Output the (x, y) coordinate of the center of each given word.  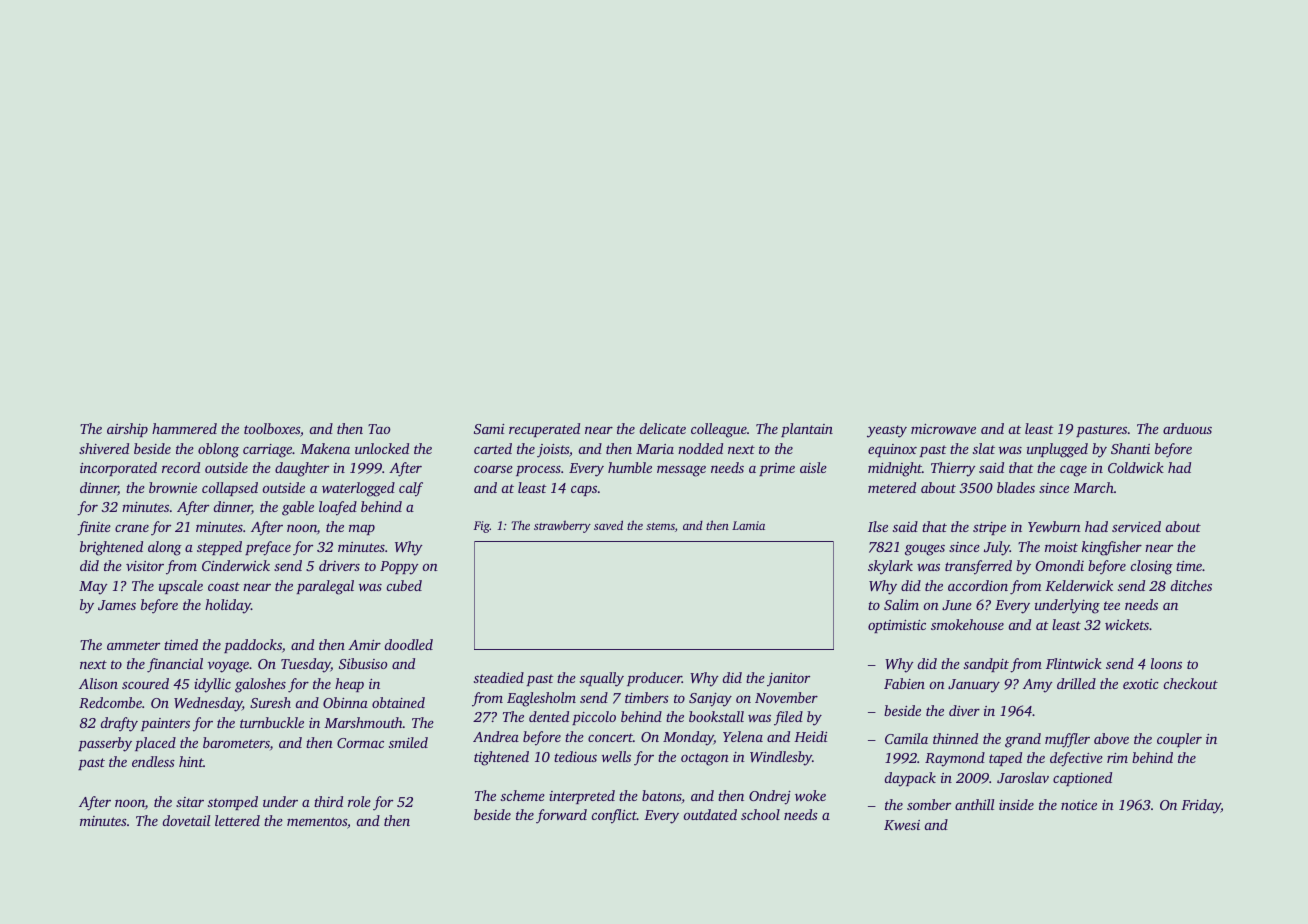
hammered (184, 428)
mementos (317, 821)
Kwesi (902, 825)
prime (777, 469)
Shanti (1130, 448)
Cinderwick (236, 565)
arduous (1187, 428)
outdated (710, 814)
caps (584, 491)
